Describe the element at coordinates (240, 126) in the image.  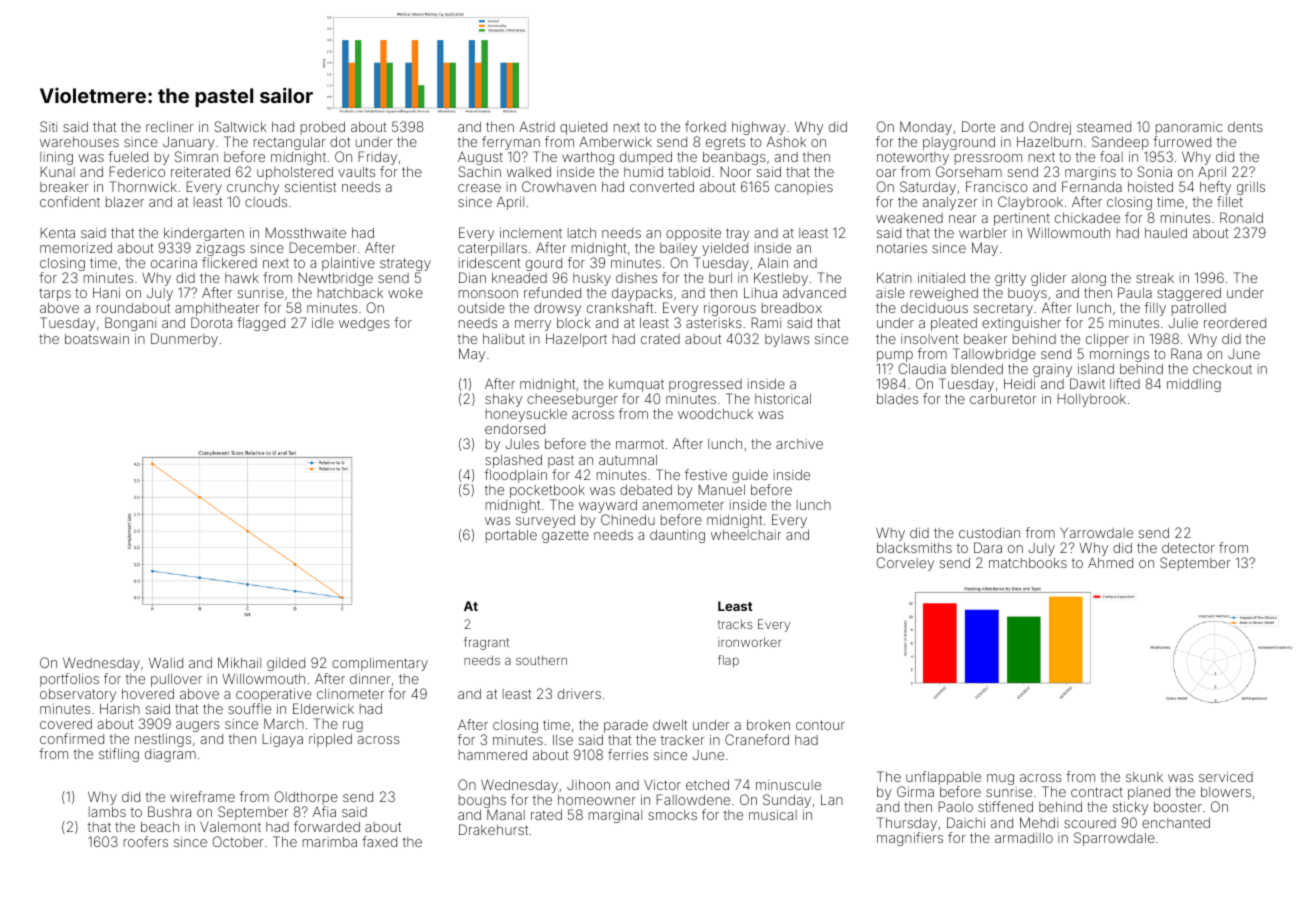
I see `Saltwick` at that location.
